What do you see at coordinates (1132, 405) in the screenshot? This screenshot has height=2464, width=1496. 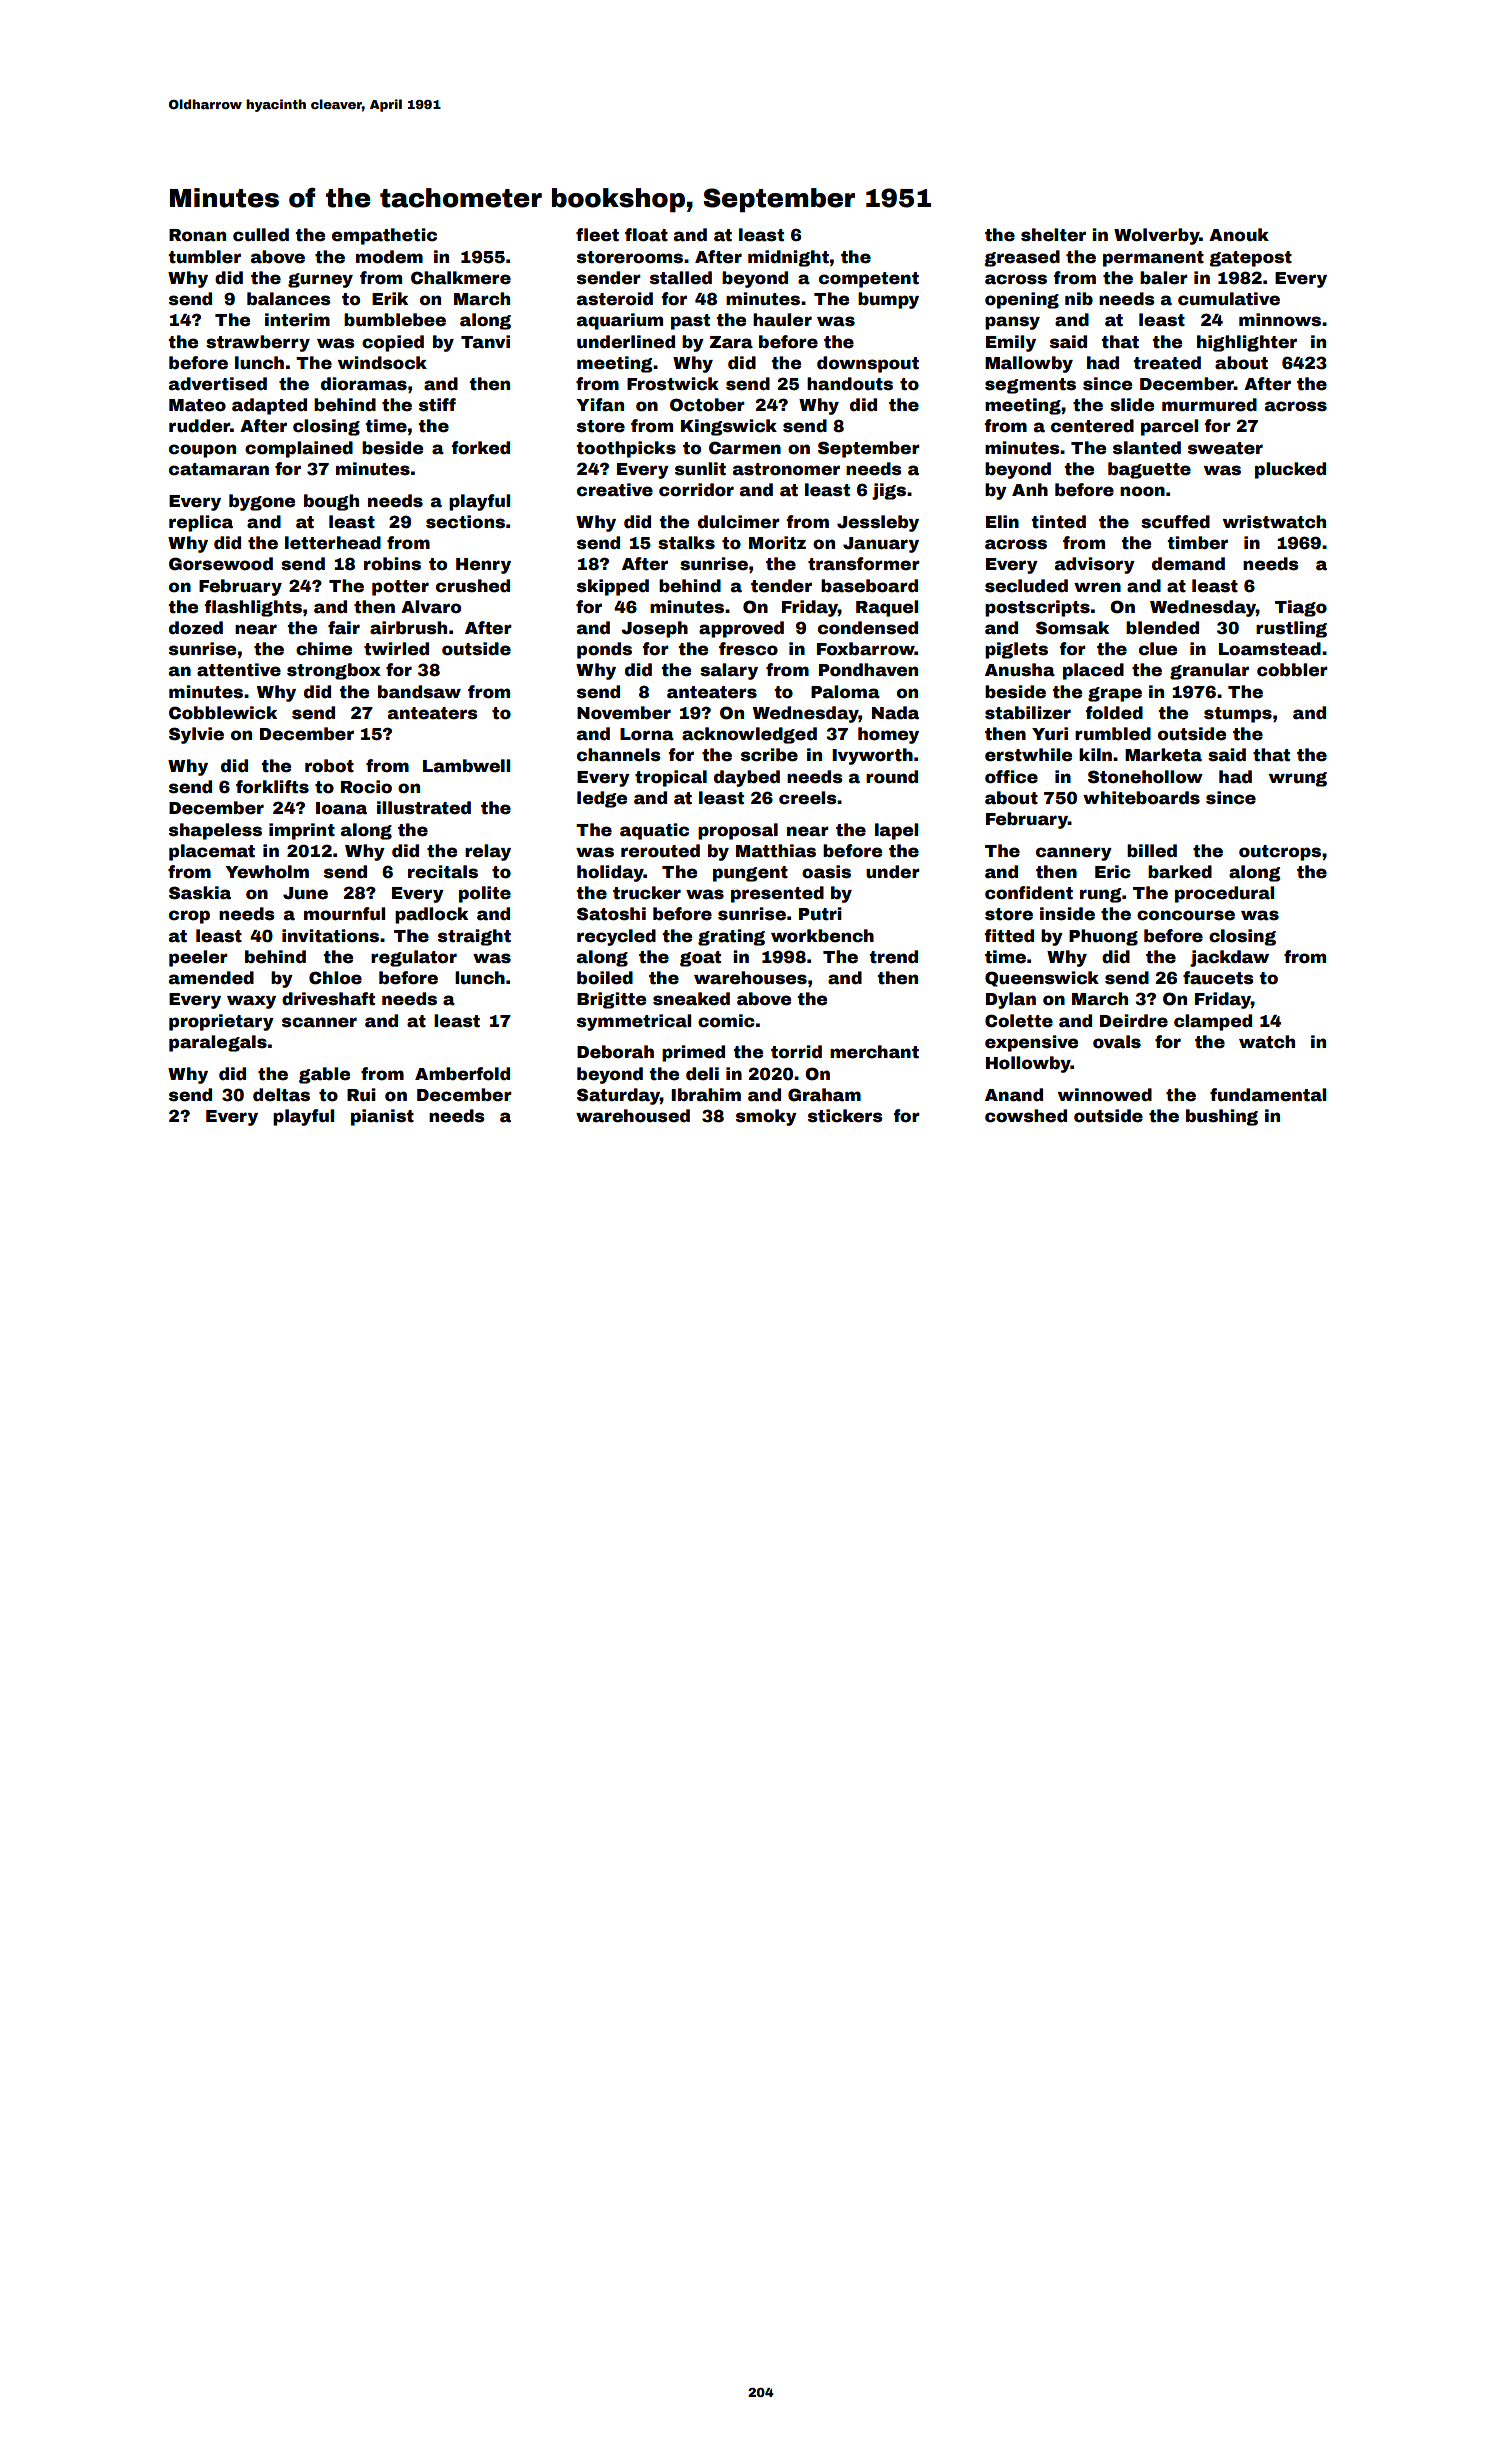 I see `slide` at bounding box center [1132, 405].
